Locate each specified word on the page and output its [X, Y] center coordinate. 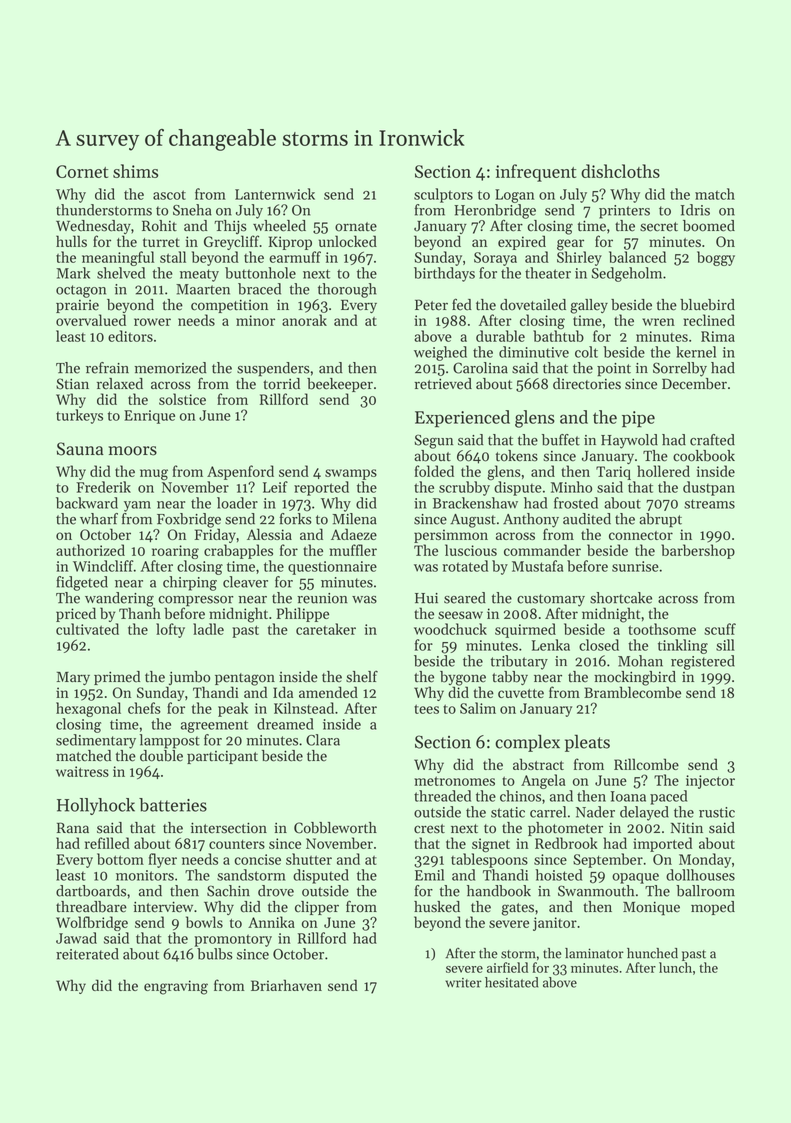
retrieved [443, 384]
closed [599, 645]
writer [463, 983]
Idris [695, 210]
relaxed [120, 384]
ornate [356, 227]
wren [658, 322]
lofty [170, 630]
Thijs [230, 227]
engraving [176, 987]
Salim [478, 708]
